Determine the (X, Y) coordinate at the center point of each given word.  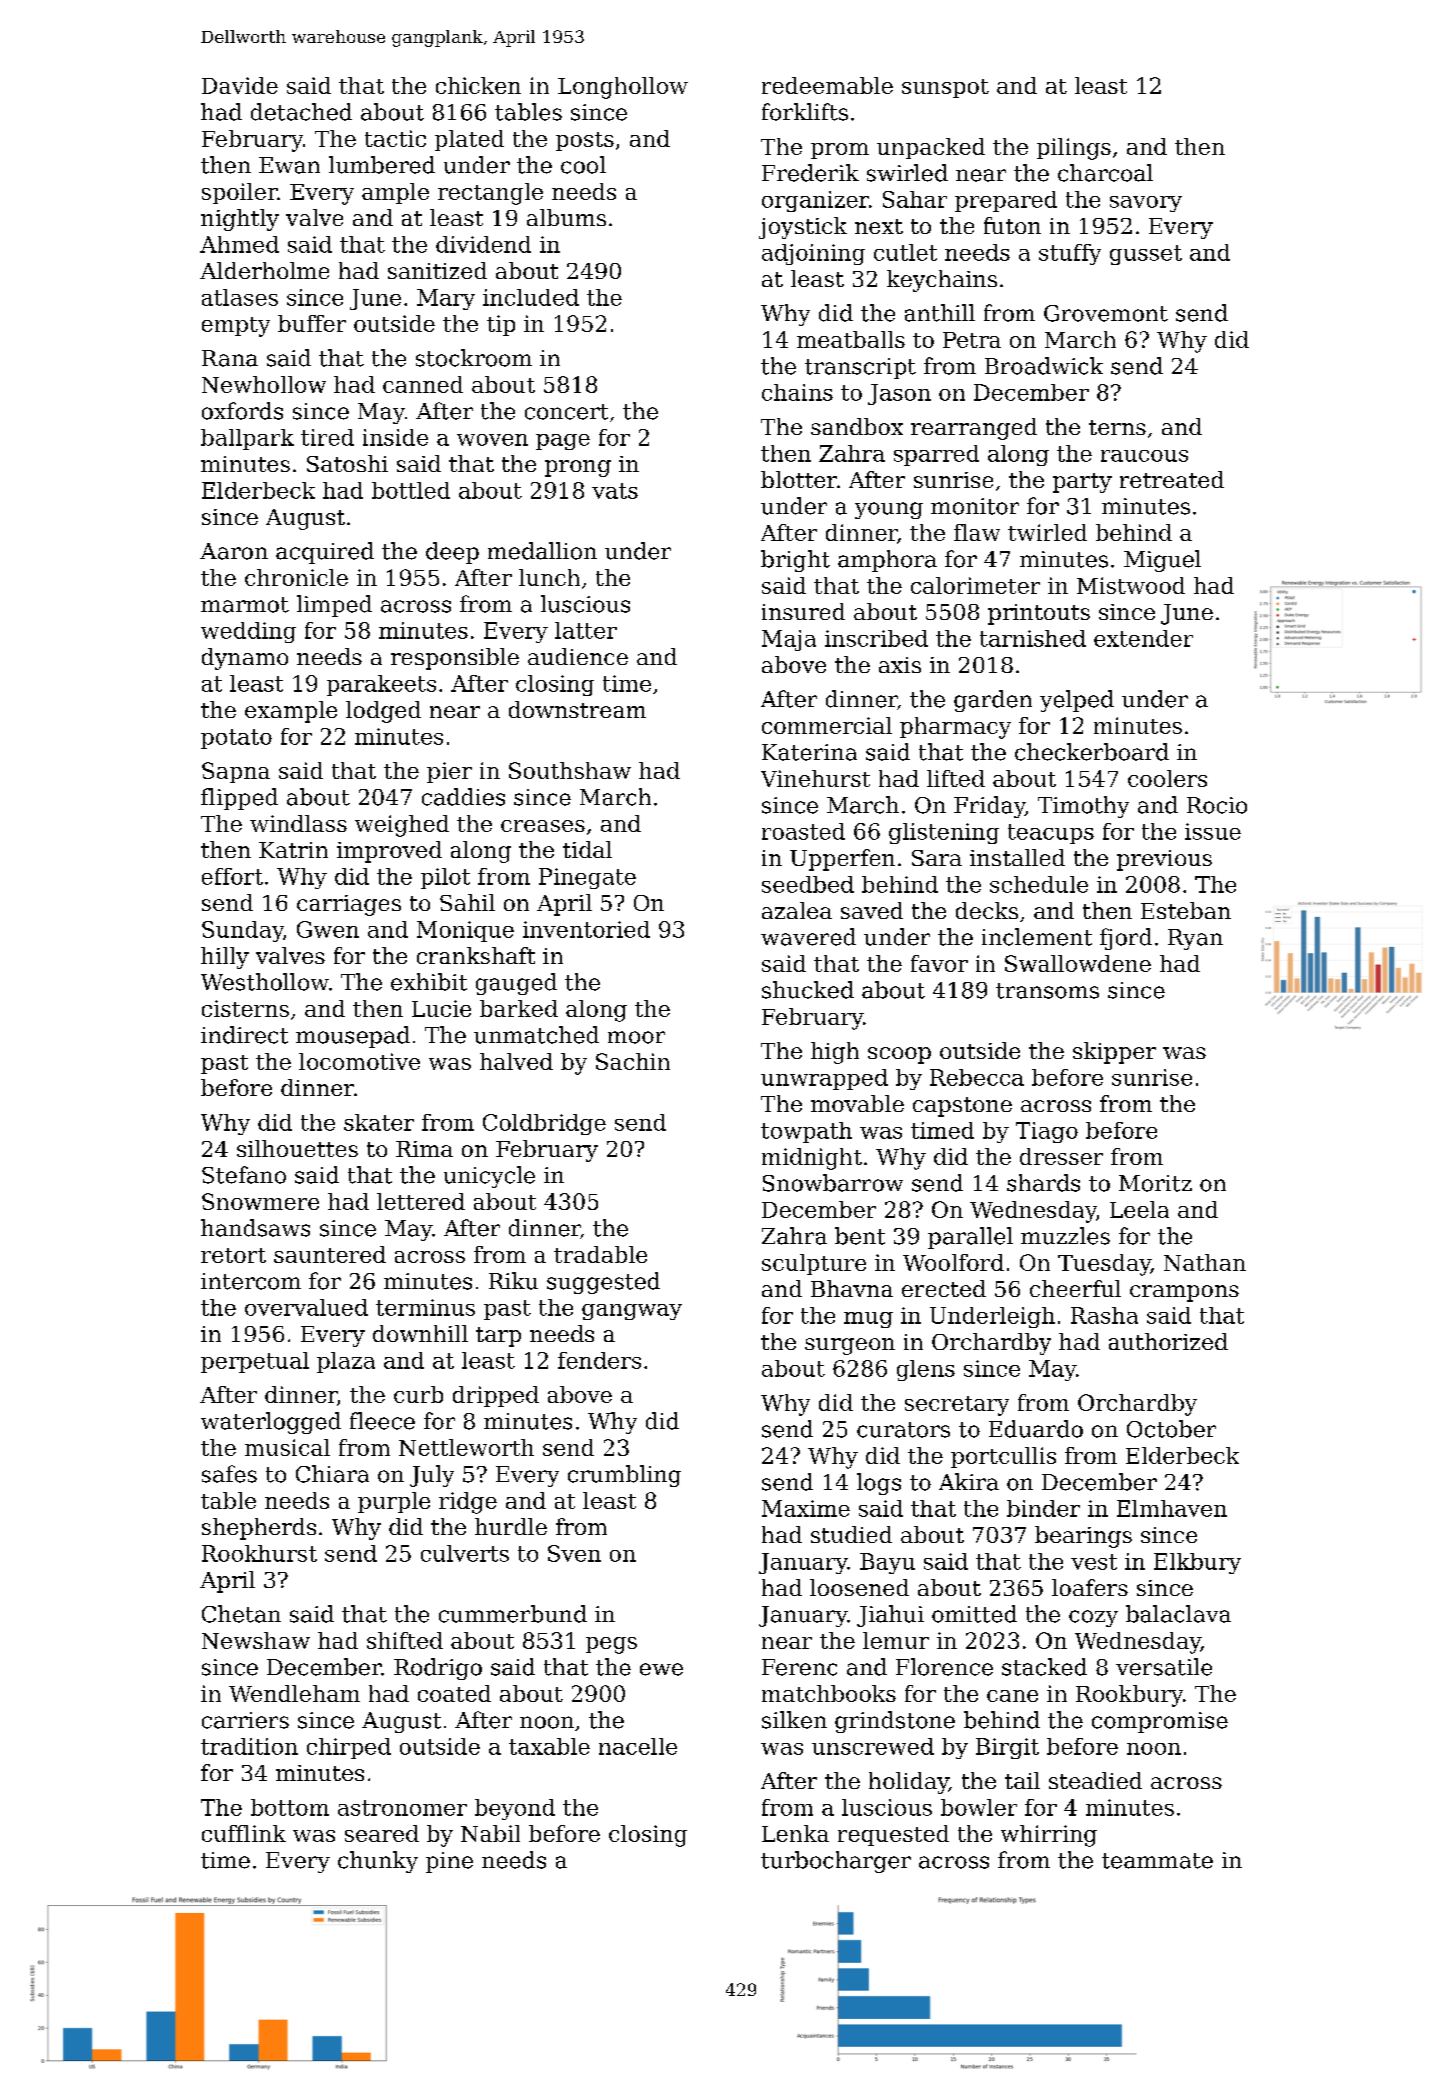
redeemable (827, 85)
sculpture (814, 1264)
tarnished (1033, 638)
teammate (1157, 1861)
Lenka (795, 1833)
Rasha (1104, 1315)
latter (586, 630)
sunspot (945, 88)
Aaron (234, 551)
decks (987, 910)
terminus (425, 1307)
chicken (478, 85)
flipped (239, 799)
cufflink (244, 1833)
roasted (803, 831)
